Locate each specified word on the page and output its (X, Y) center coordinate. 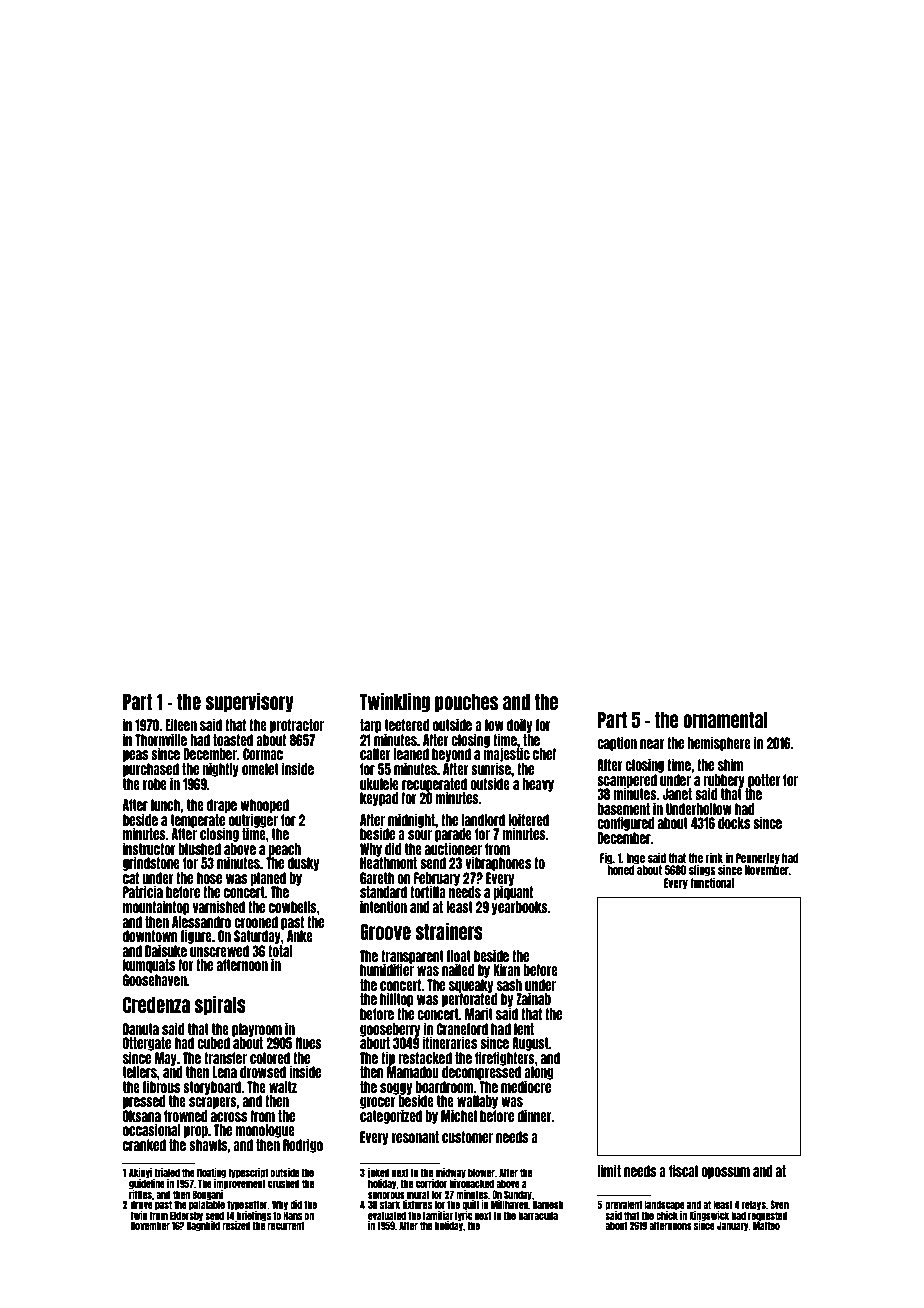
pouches (466, 703)
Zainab (533, 998)
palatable (207, 1205)
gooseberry (390, 1030)
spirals (220, 1005)
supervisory (249, 702)
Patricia (143, 891)
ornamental (725, 720)
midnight (411, 820)
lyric (464, 1216)
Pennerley (758, 859)
